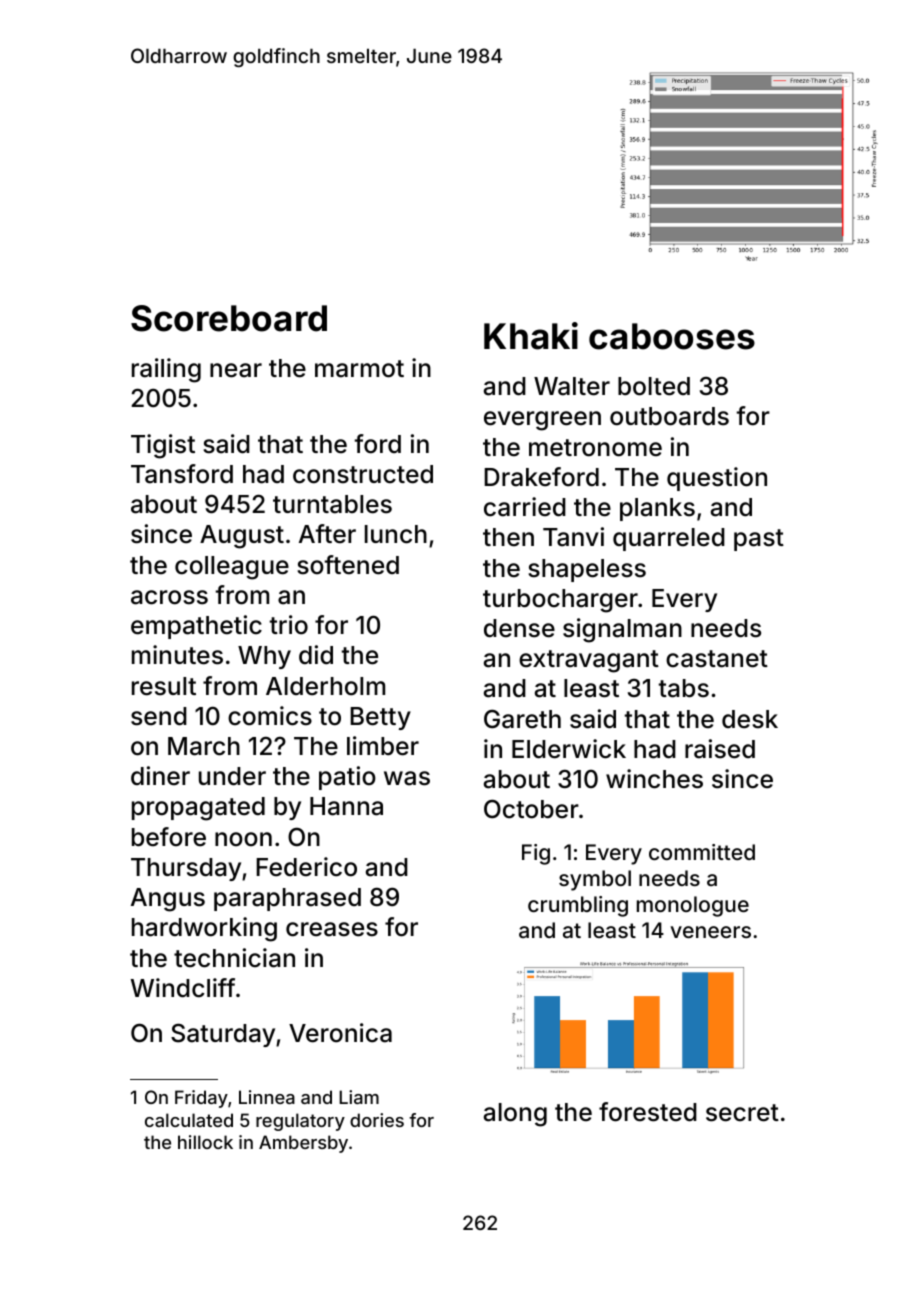  What do you see at coordinates (702, 852) in the image?
I see `committed` at bounding box center [702, 852].
